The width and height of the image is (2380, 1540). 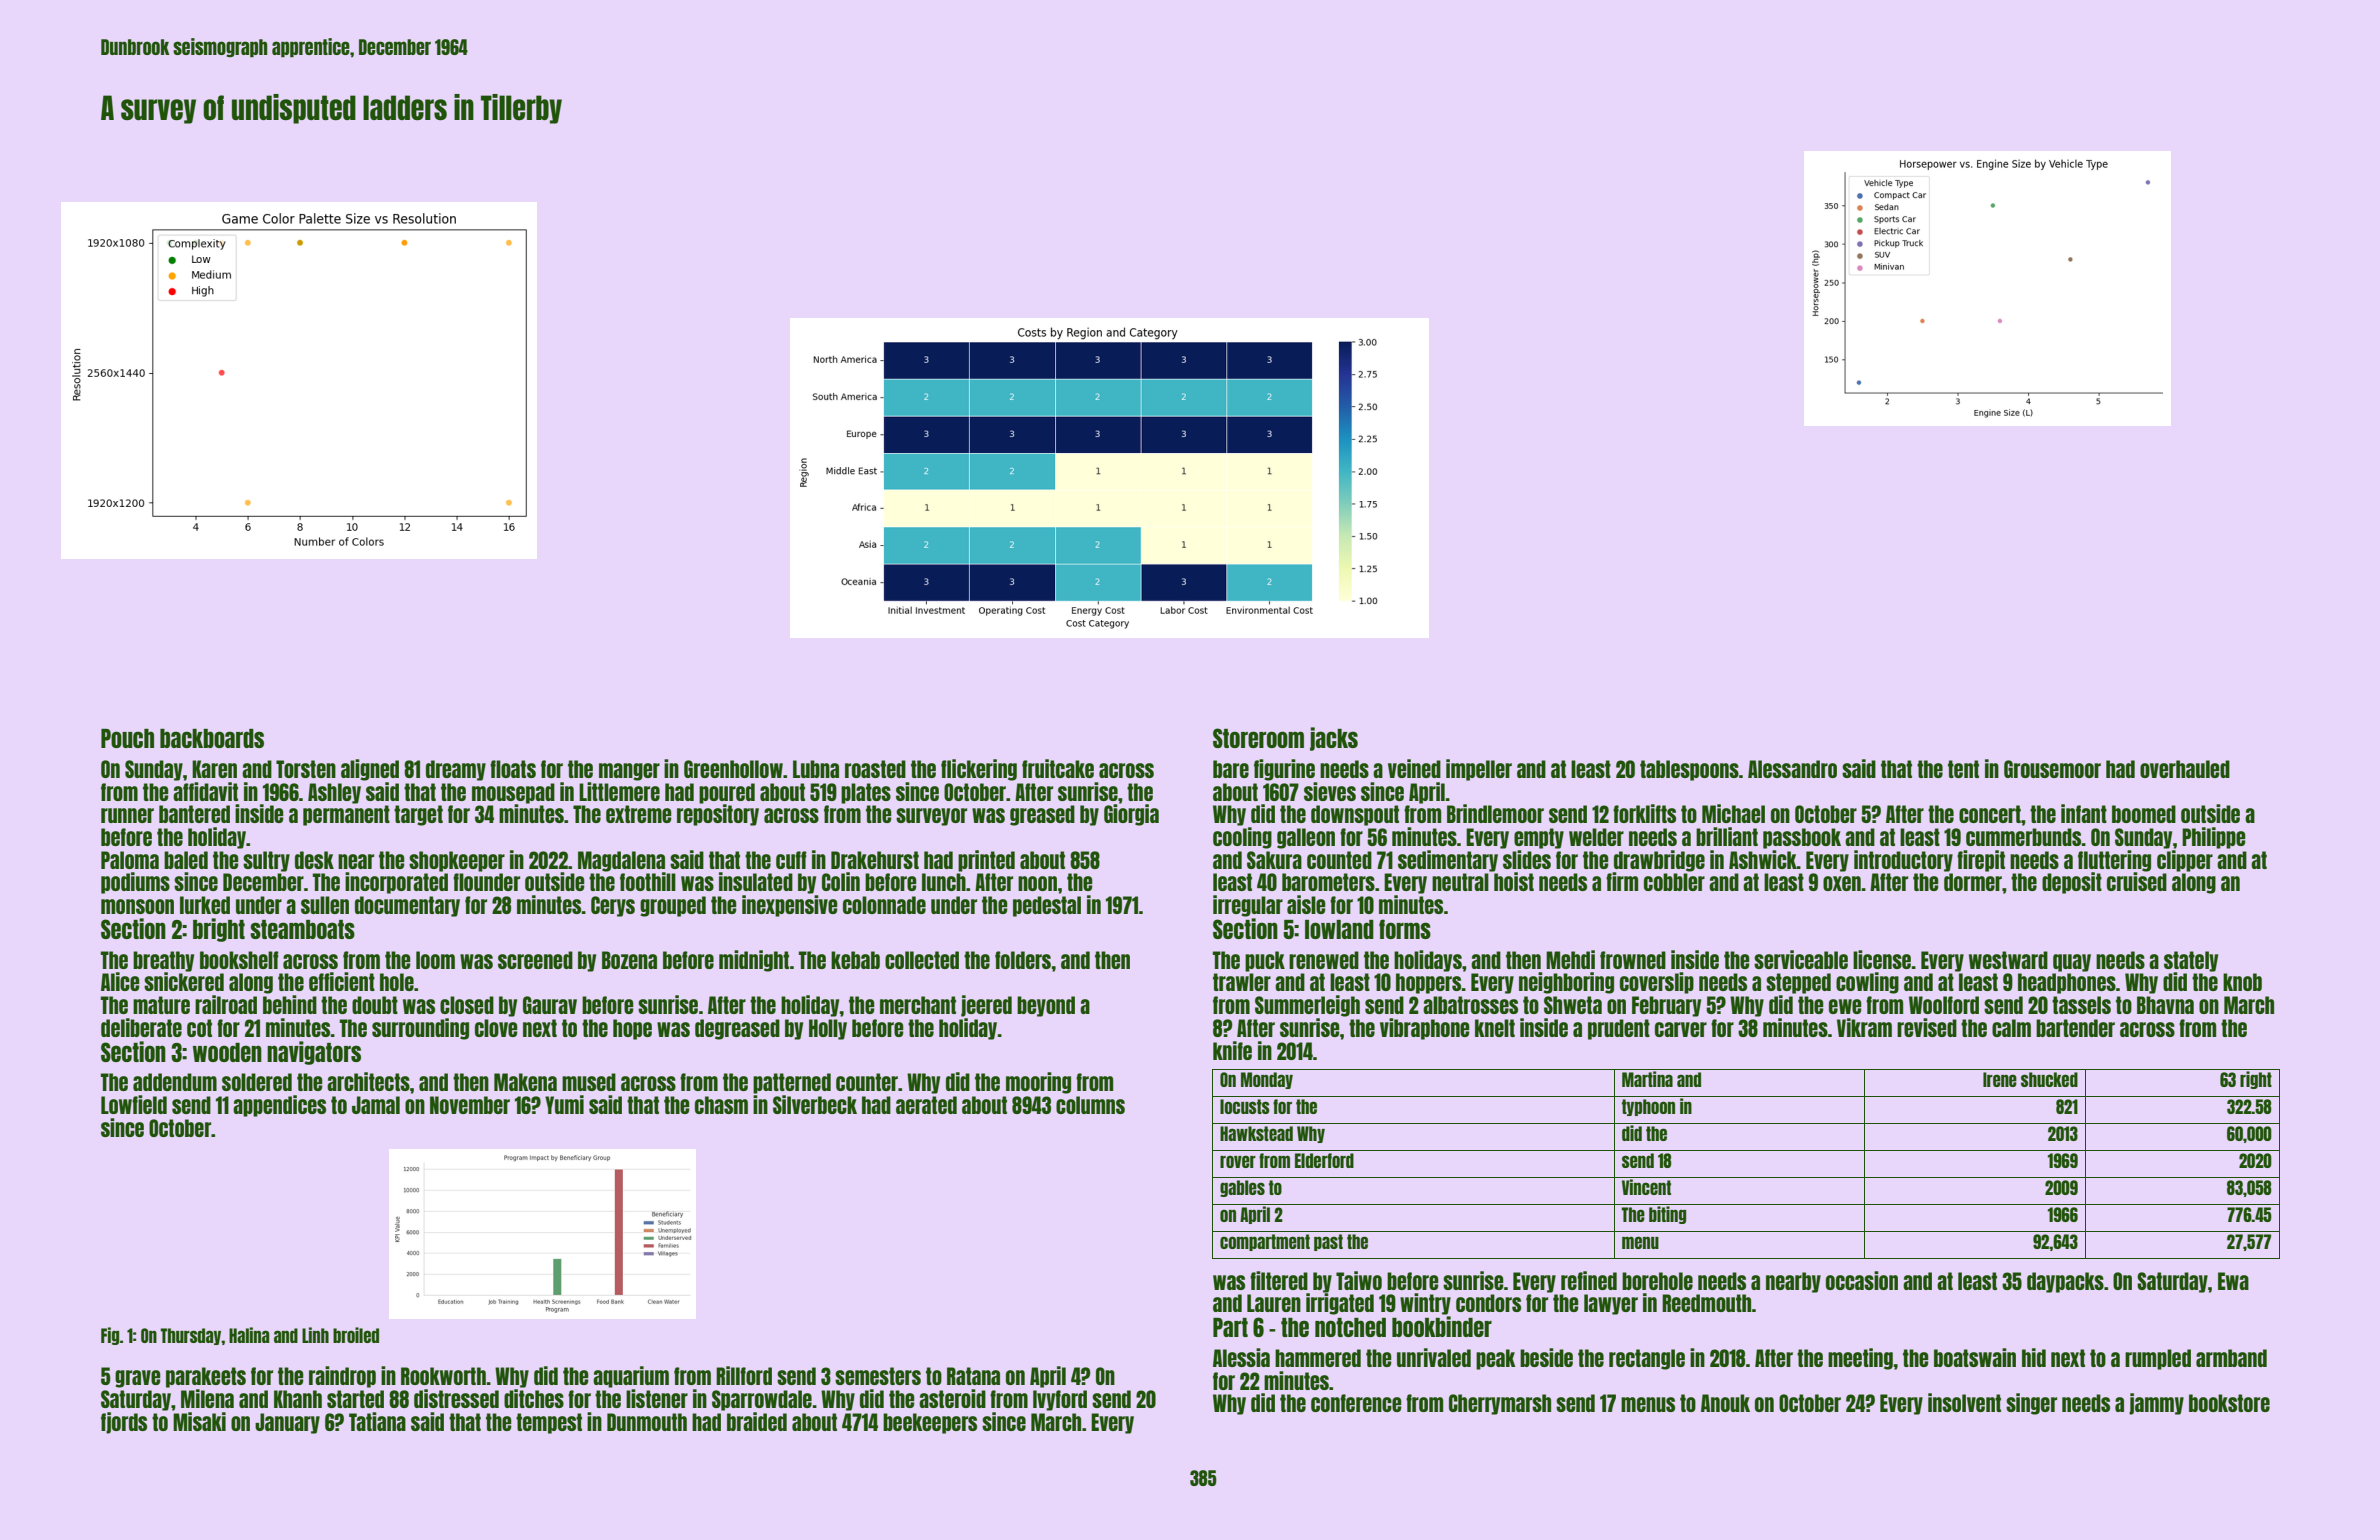 I want to click on Summerleigh, so click(x=1307, y=1006).
